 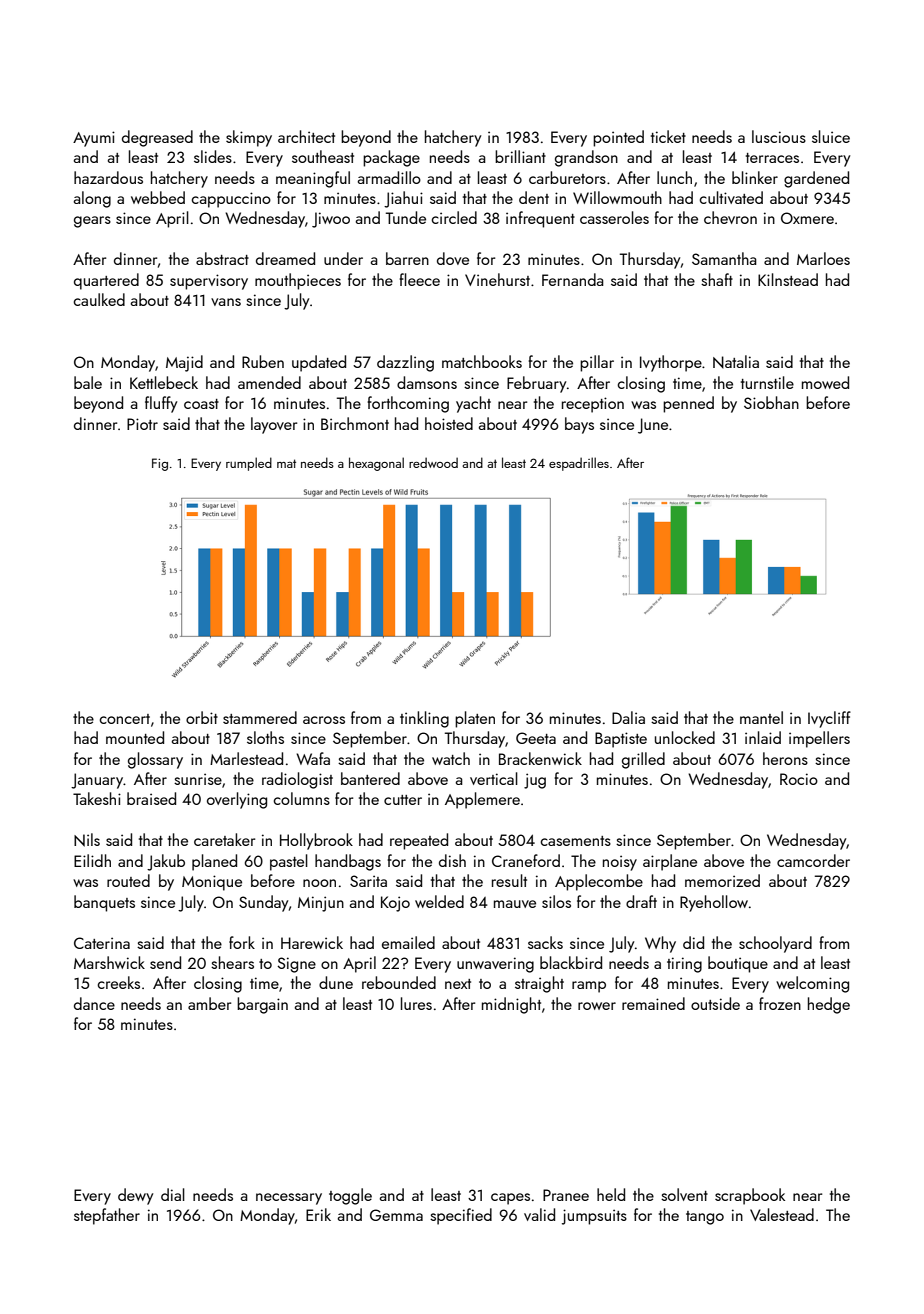 What do you see at coordinates (825, 382) in the screenshot?
I see `mowed` at bounding box center [825, 382].
